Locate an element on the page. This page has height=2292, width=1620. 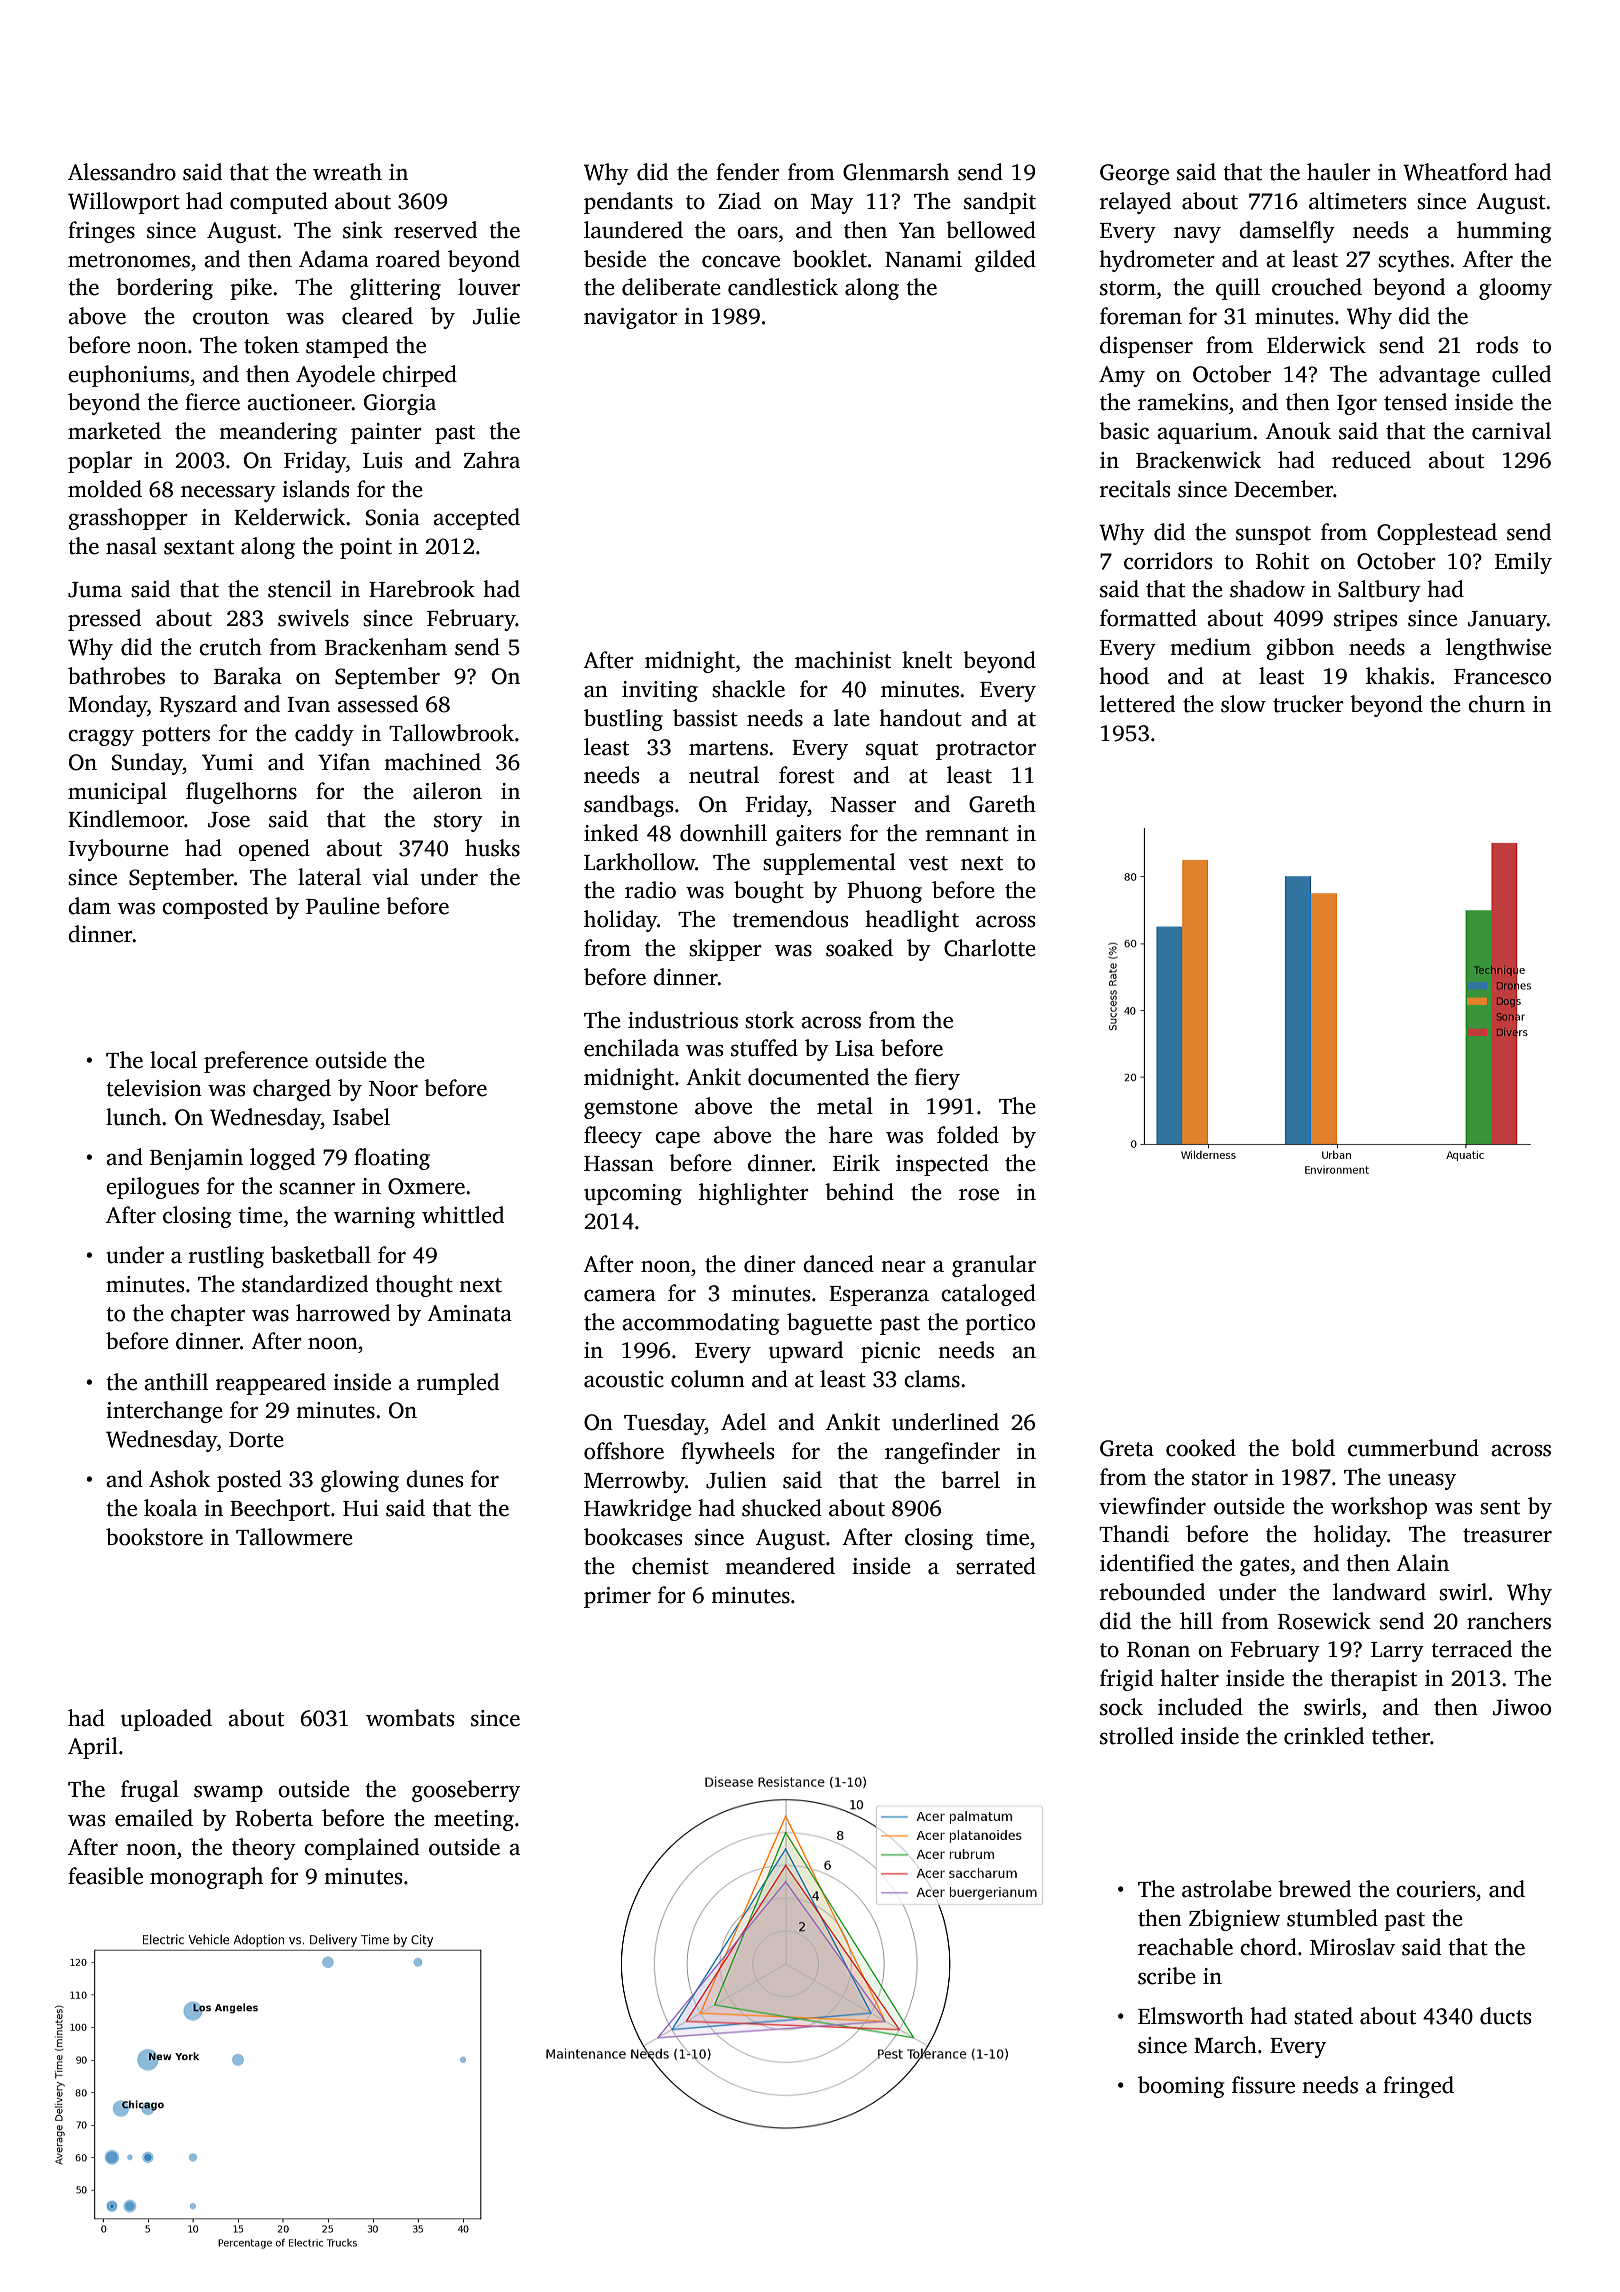
Lisa is located at coordinates (854, 1048).
